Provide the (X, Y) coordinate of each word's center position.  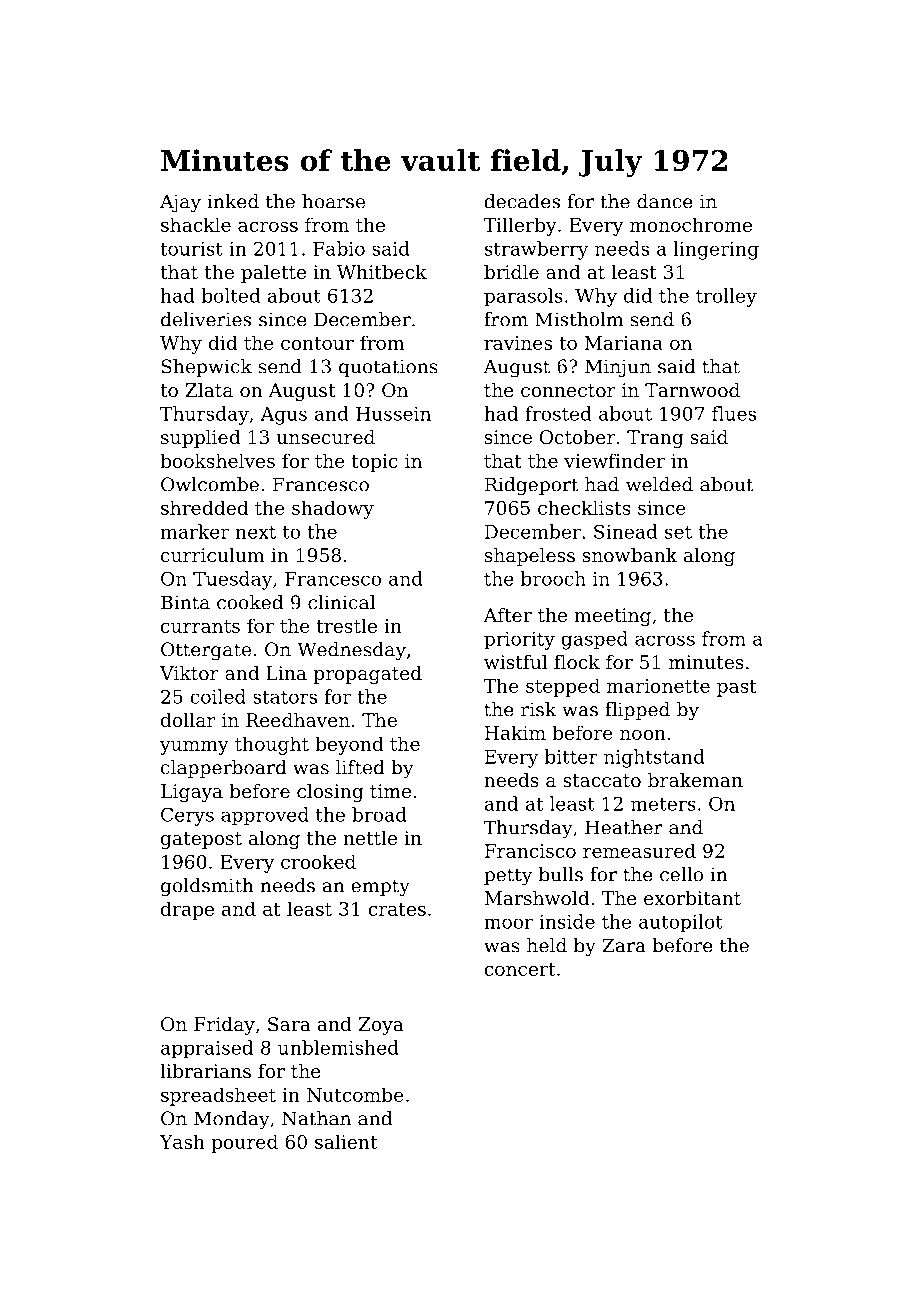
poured (244, 1143)
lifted (360, 767)
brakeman (695, 780)
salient (346, 1141)
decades (522, 201)
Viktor (189, 673)
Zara (624, 945)
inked (233, 201)
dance (665, 201)
